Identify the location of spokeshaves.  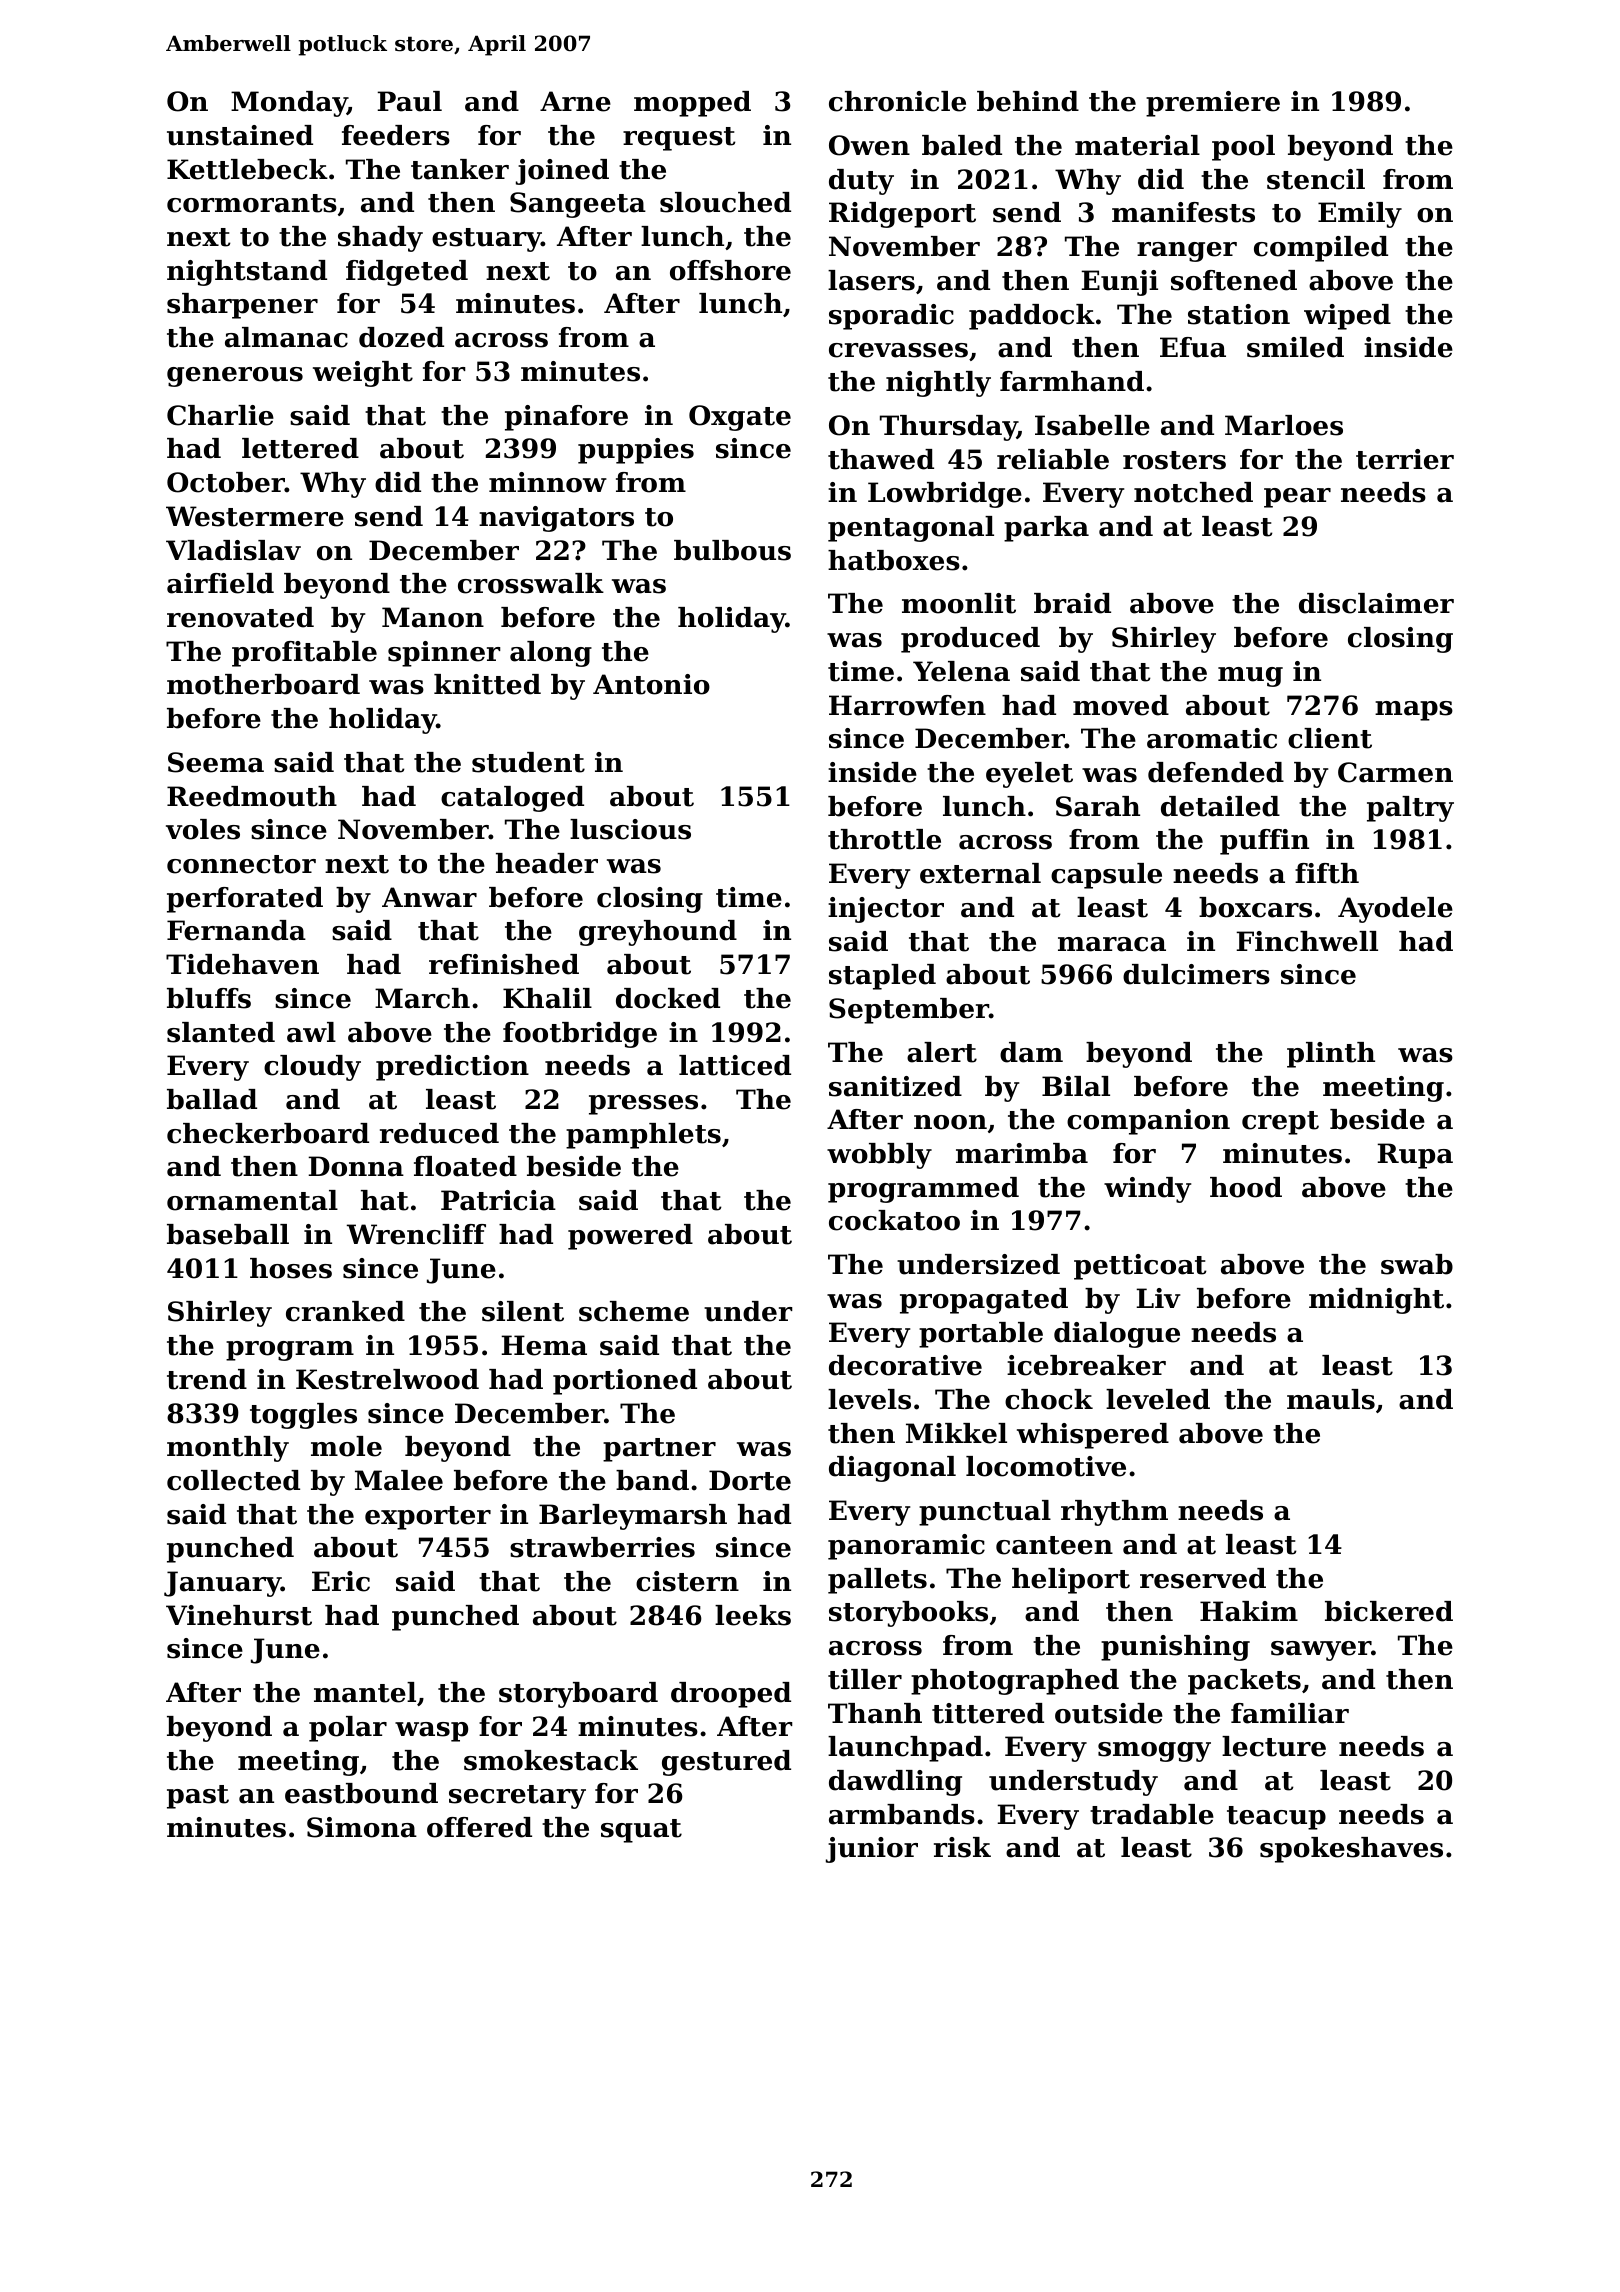
(1351, 1850).
